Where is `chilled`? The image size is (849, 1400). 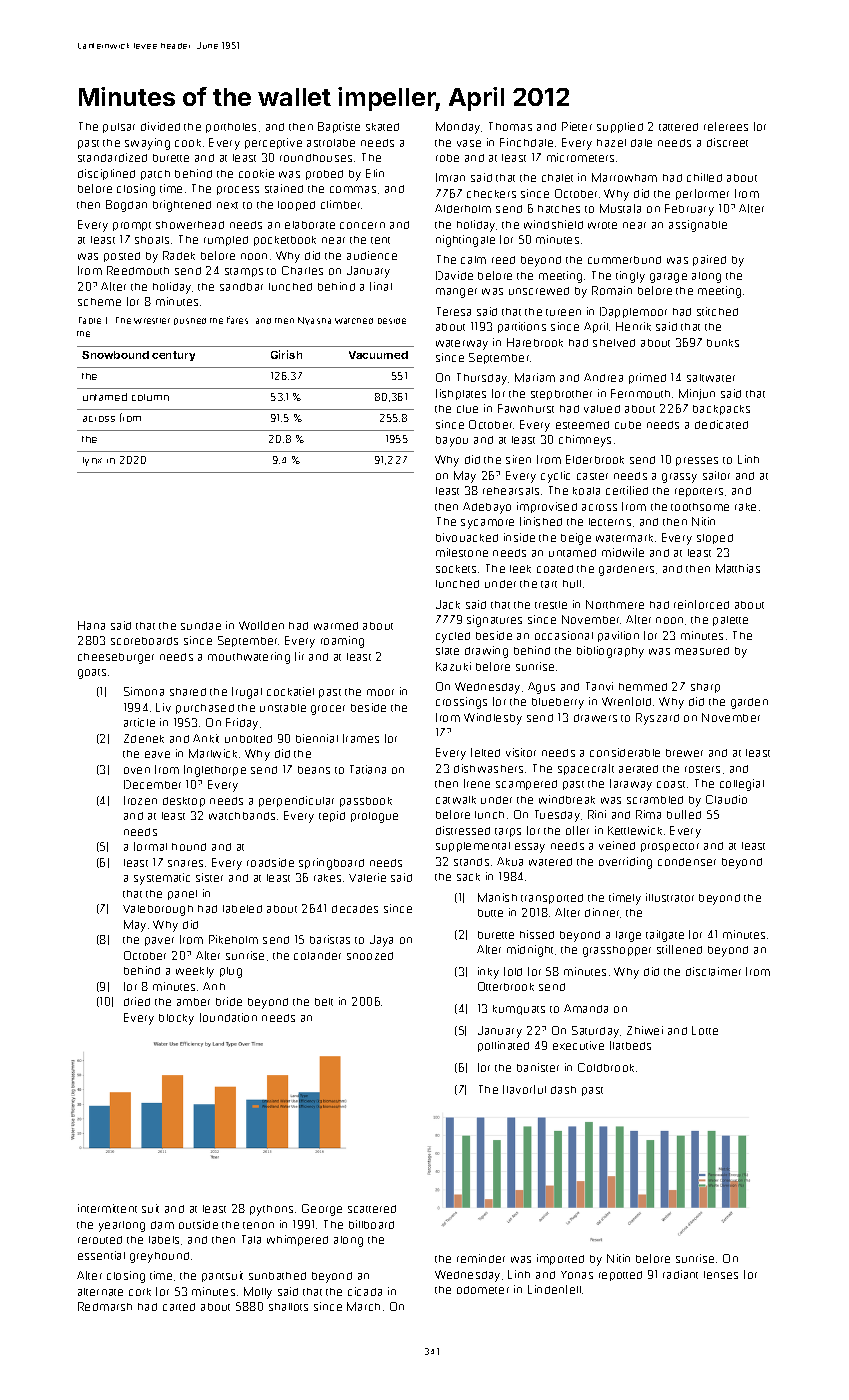
chilled is located at coordinates (704, 177).
